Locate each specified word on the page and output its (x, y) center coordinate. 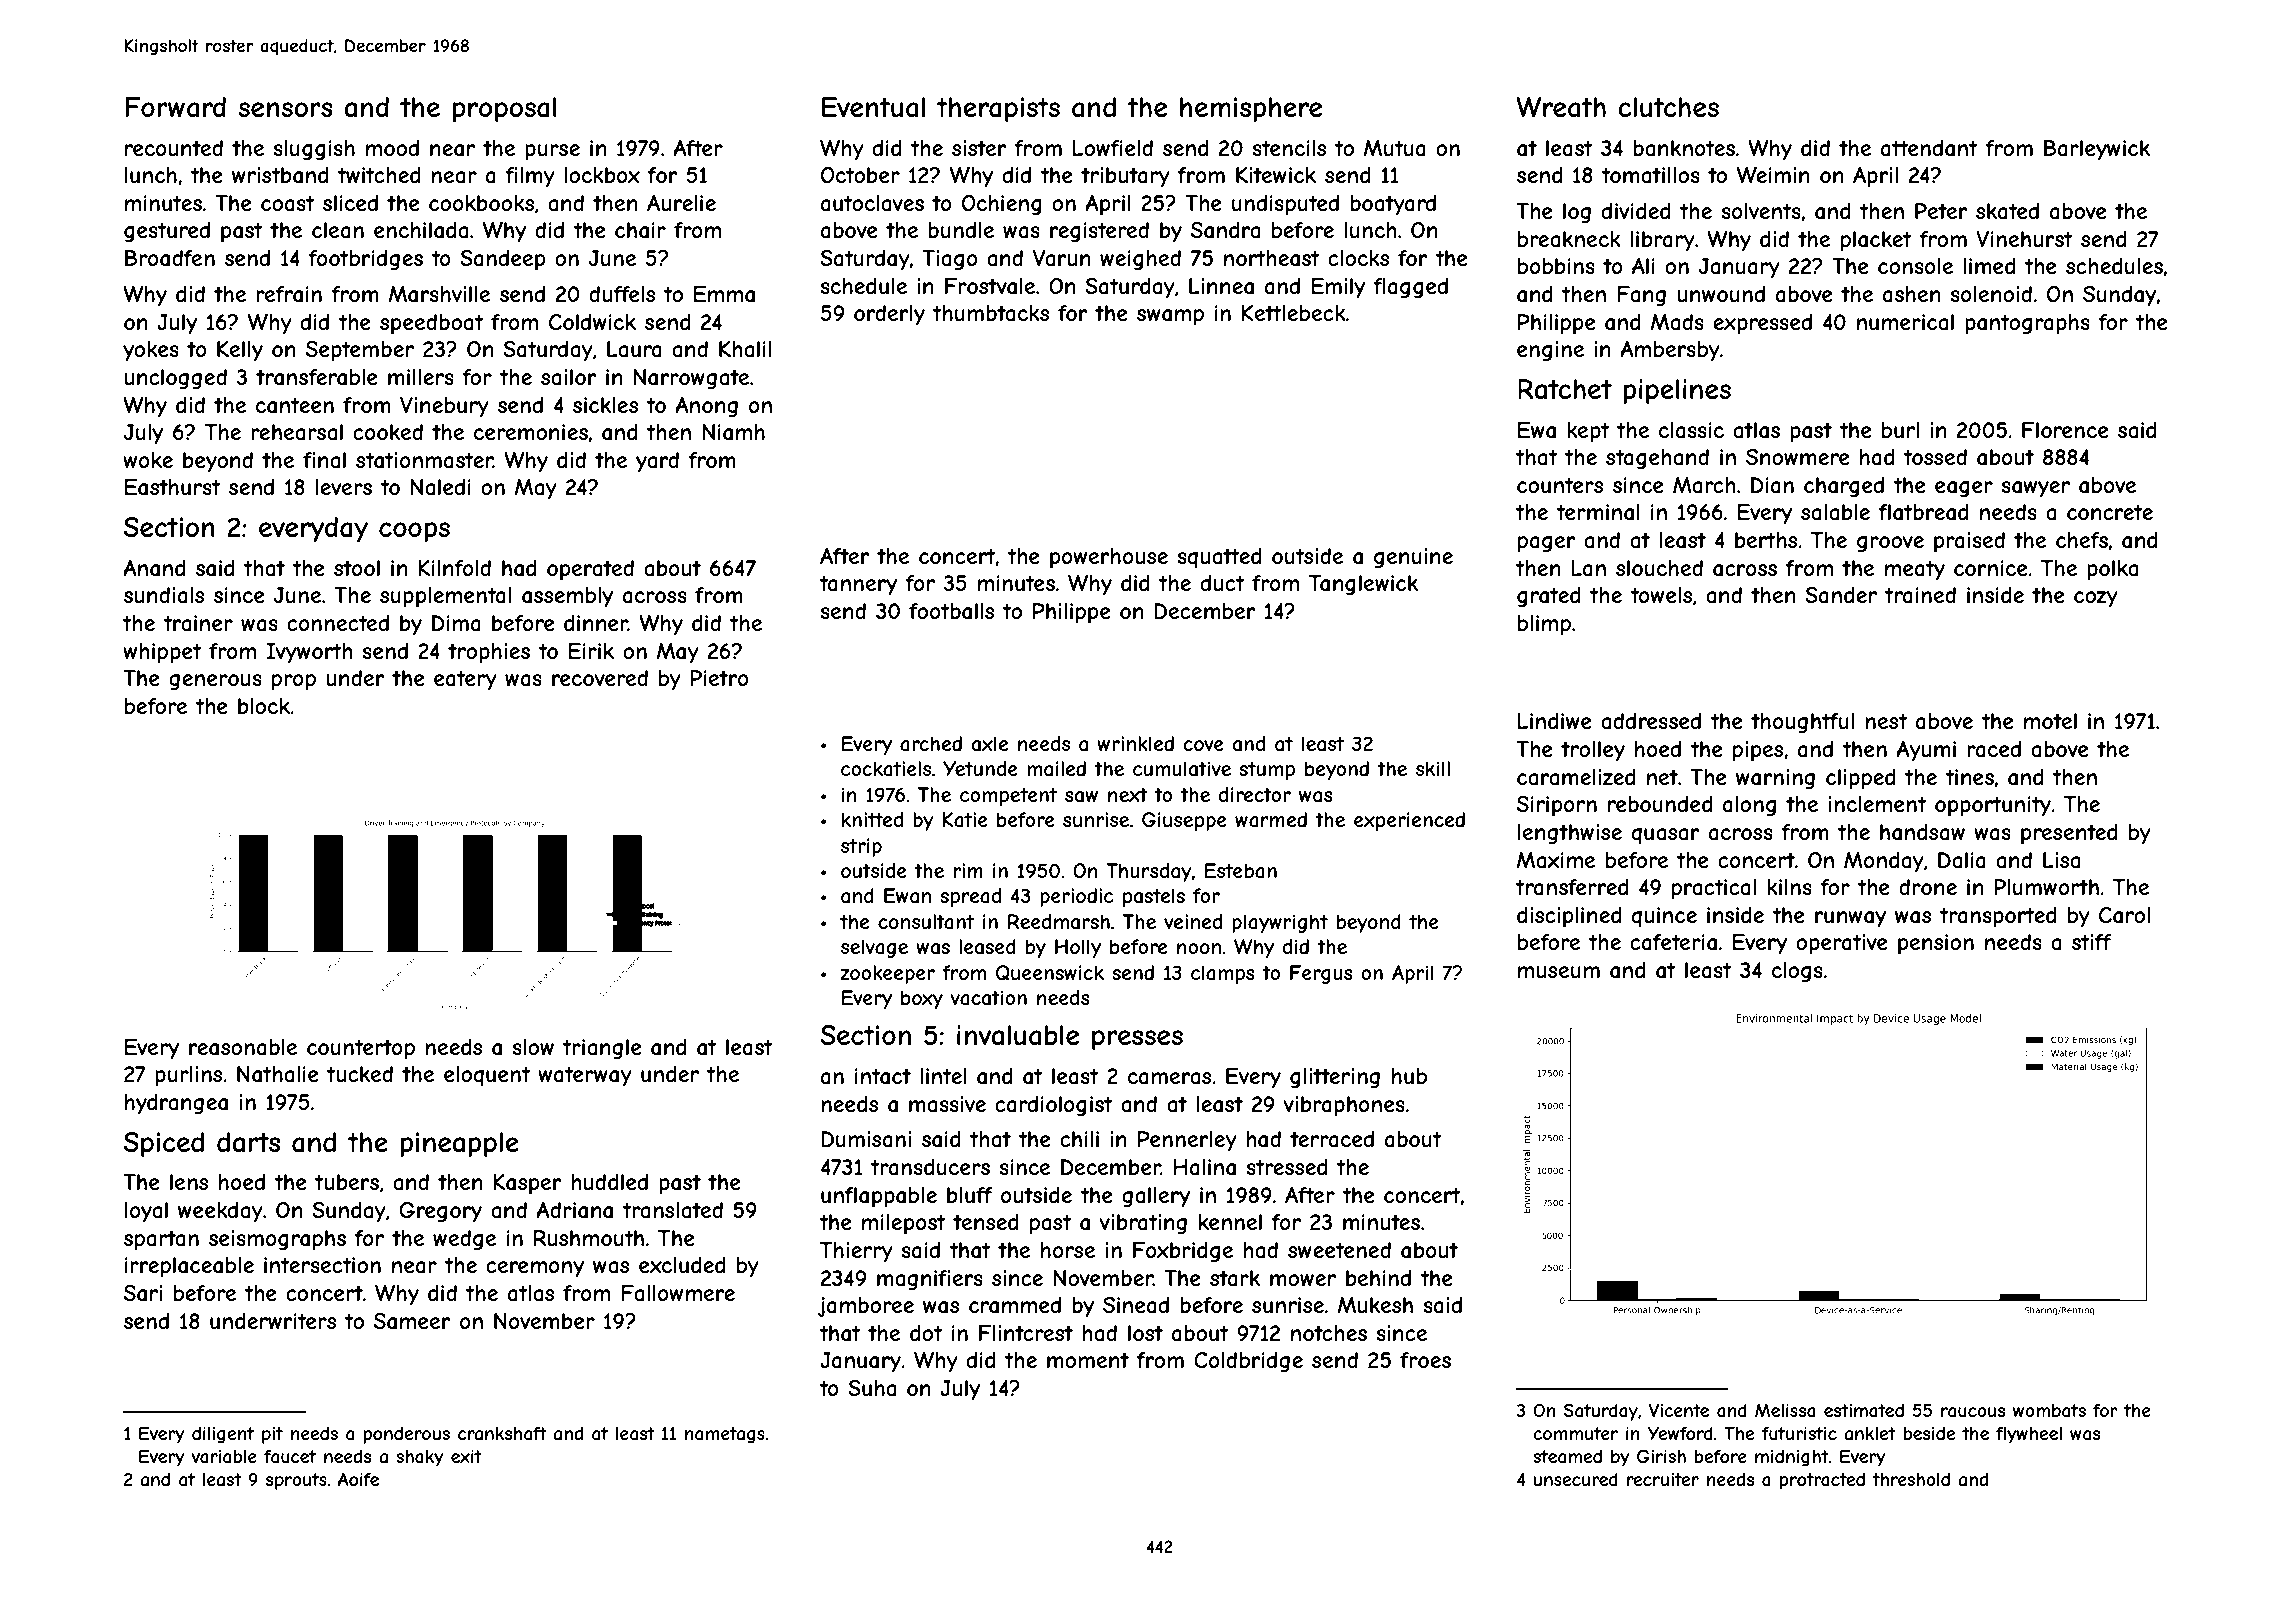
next (1128, 795)
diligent (223, 1435)
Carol (2124, 915)
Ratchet (1565, 389)
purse (552, 152)
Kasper (527, 1184)
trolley (1593, 751)
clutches (1668, 107)
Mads (1677, 322)
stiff (2091, 942)
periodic (1077, 897)
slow (533, 1047)
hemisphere (1251, 110)
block (264, 706)
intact (883, 1076)
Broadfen (170, 258)
